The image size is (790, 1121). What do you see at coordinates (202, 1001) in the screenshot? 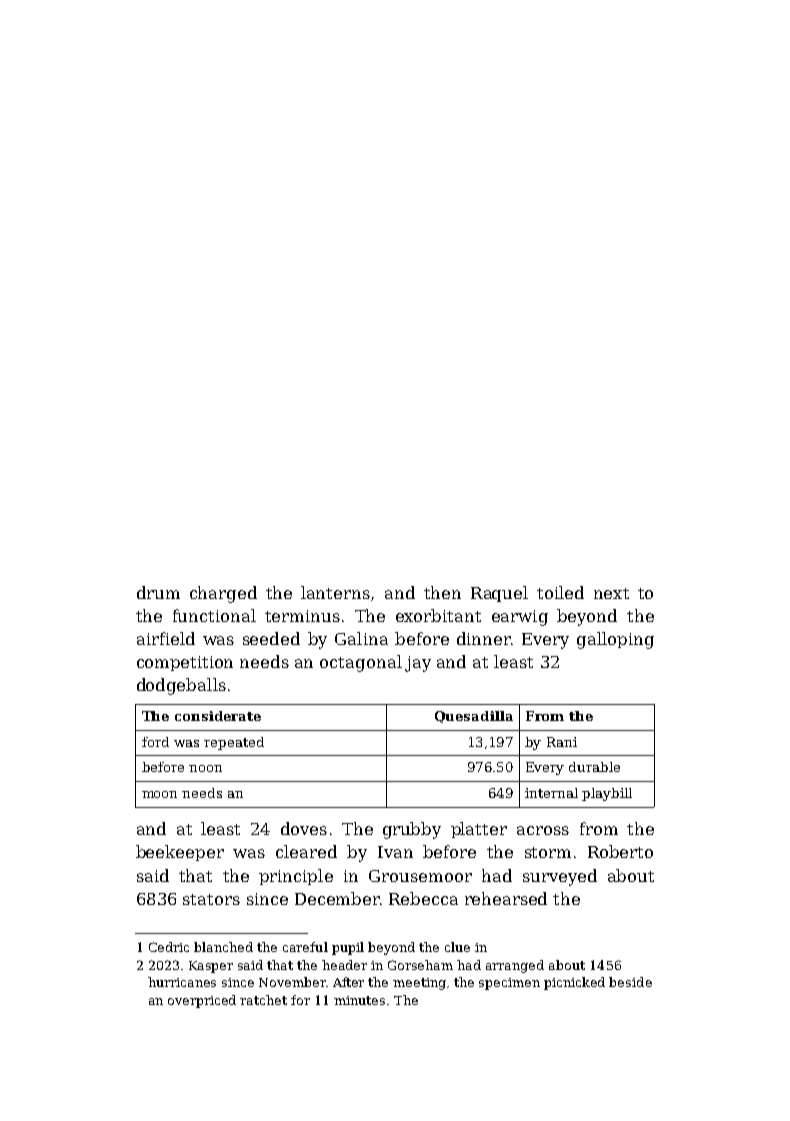
I see `overpriced` at bounding box center [202, 1001].
